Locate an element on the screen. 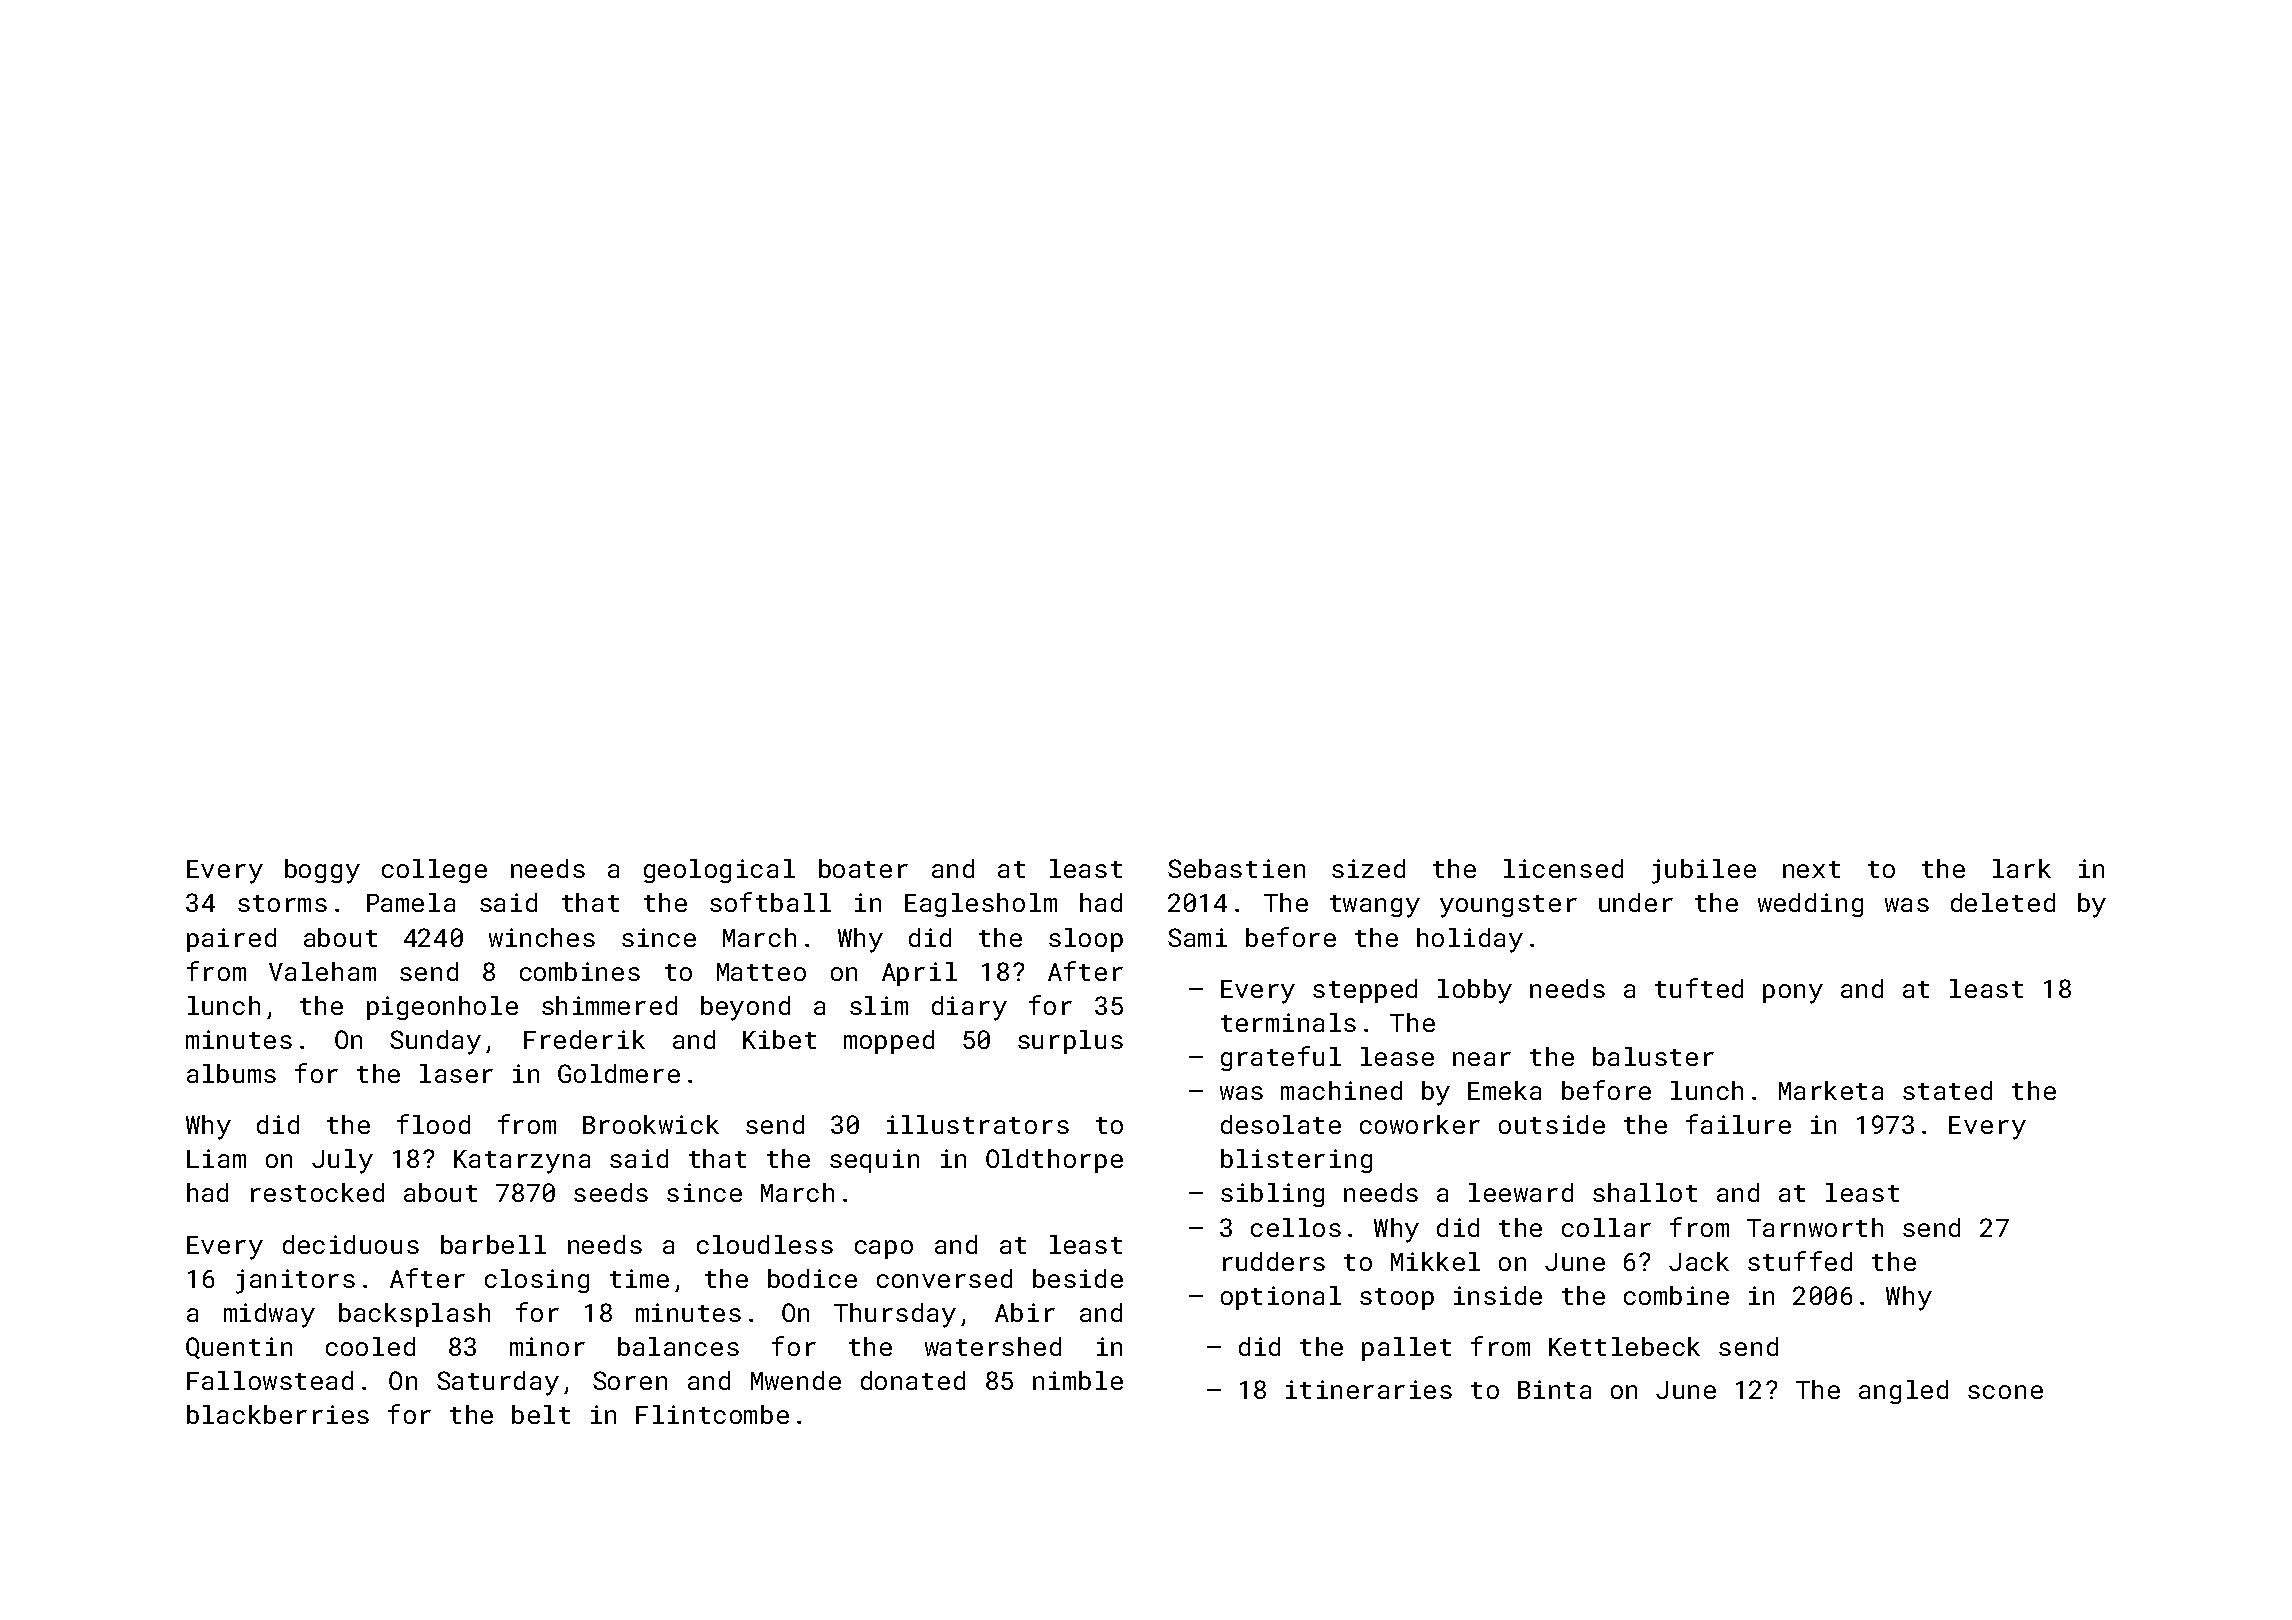 This screenshot has width=2292, height=1620. seeds is located at coordinates (611, 1192).
